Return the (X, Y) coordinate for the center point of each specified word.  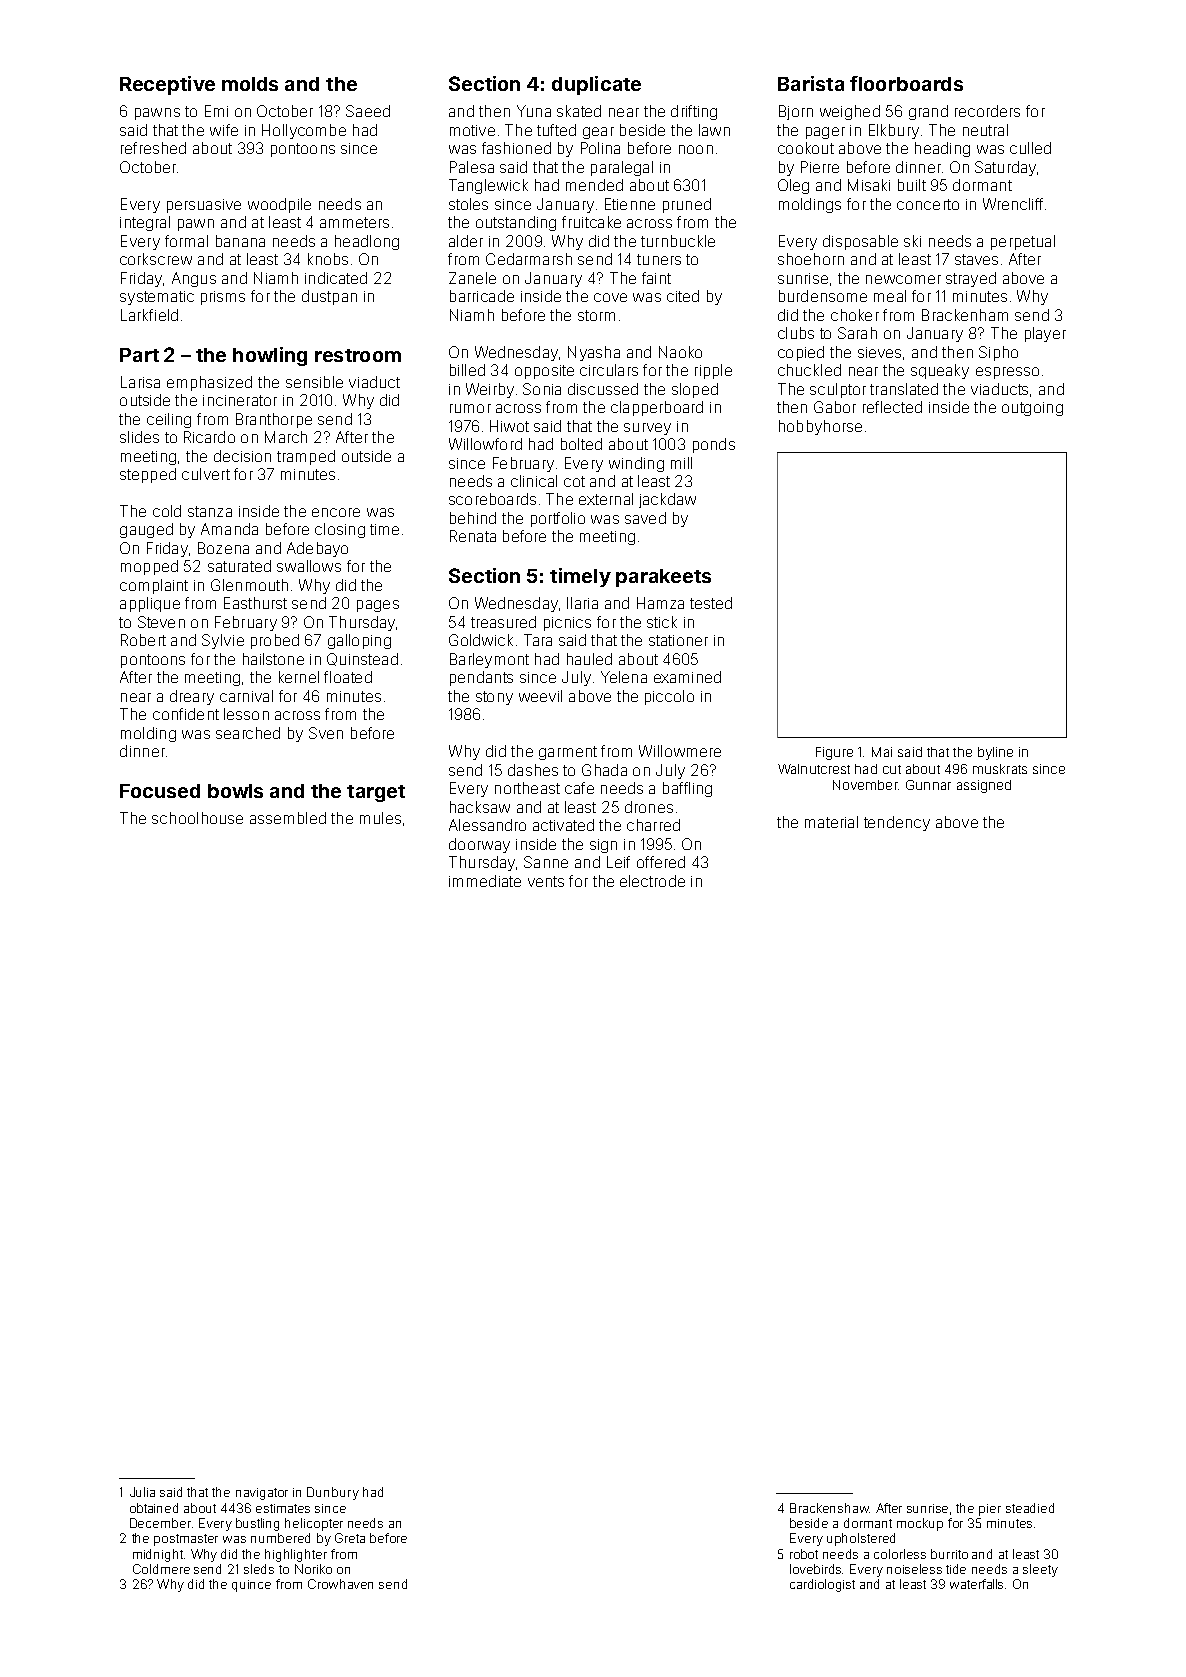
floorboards (906, 83)
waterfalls (976, 1584)
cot (574, 481)
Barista (811, 83)
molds (250, 84)
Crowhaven (340, 1584)
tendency (897, 823)
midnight (158, 1555)
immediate (485, 881)
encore (336, 512)
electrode (652, 881)
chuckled (809, 370)
